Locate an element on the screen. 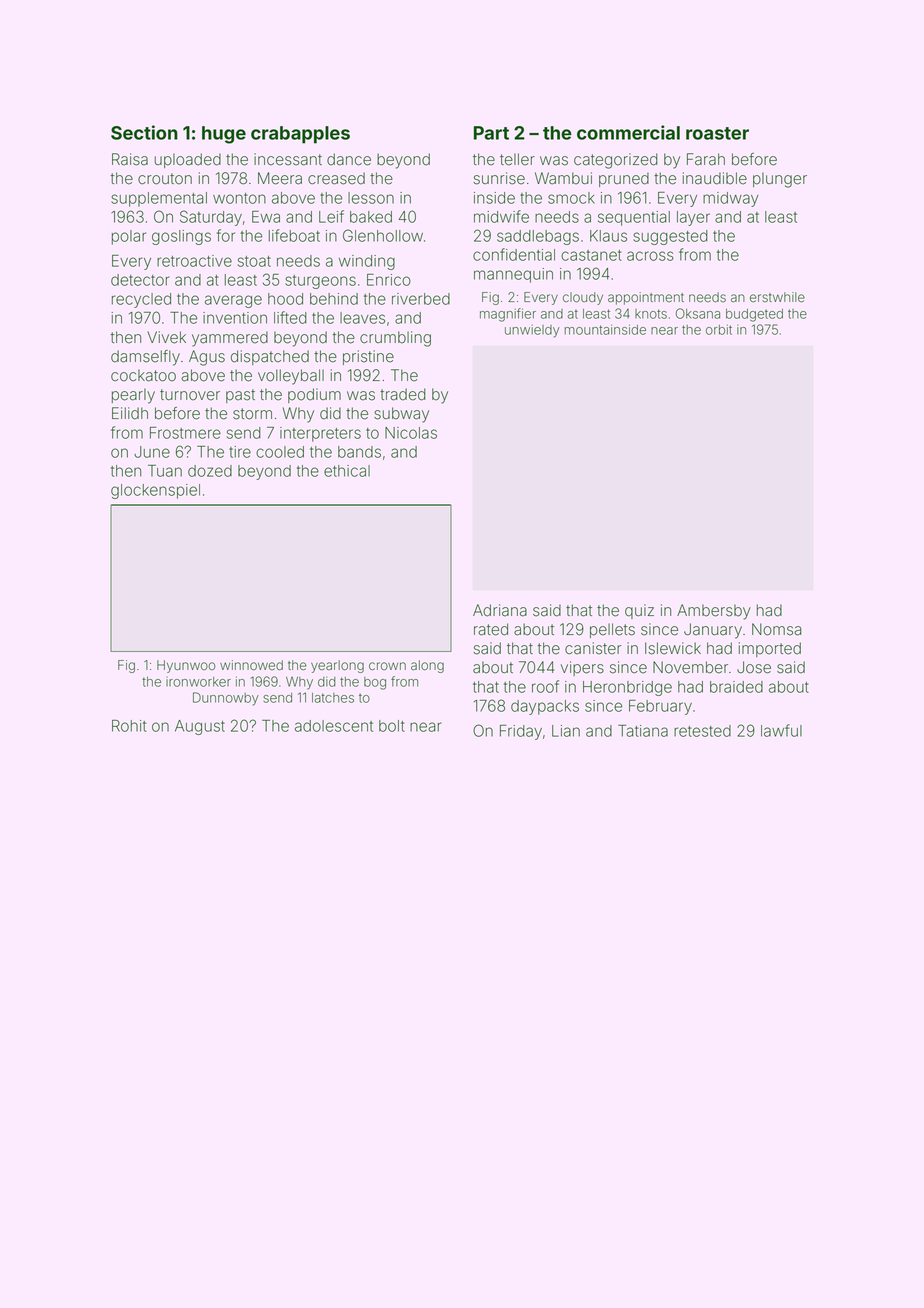  Hyunwoo is located at coordinates (186, 666).
